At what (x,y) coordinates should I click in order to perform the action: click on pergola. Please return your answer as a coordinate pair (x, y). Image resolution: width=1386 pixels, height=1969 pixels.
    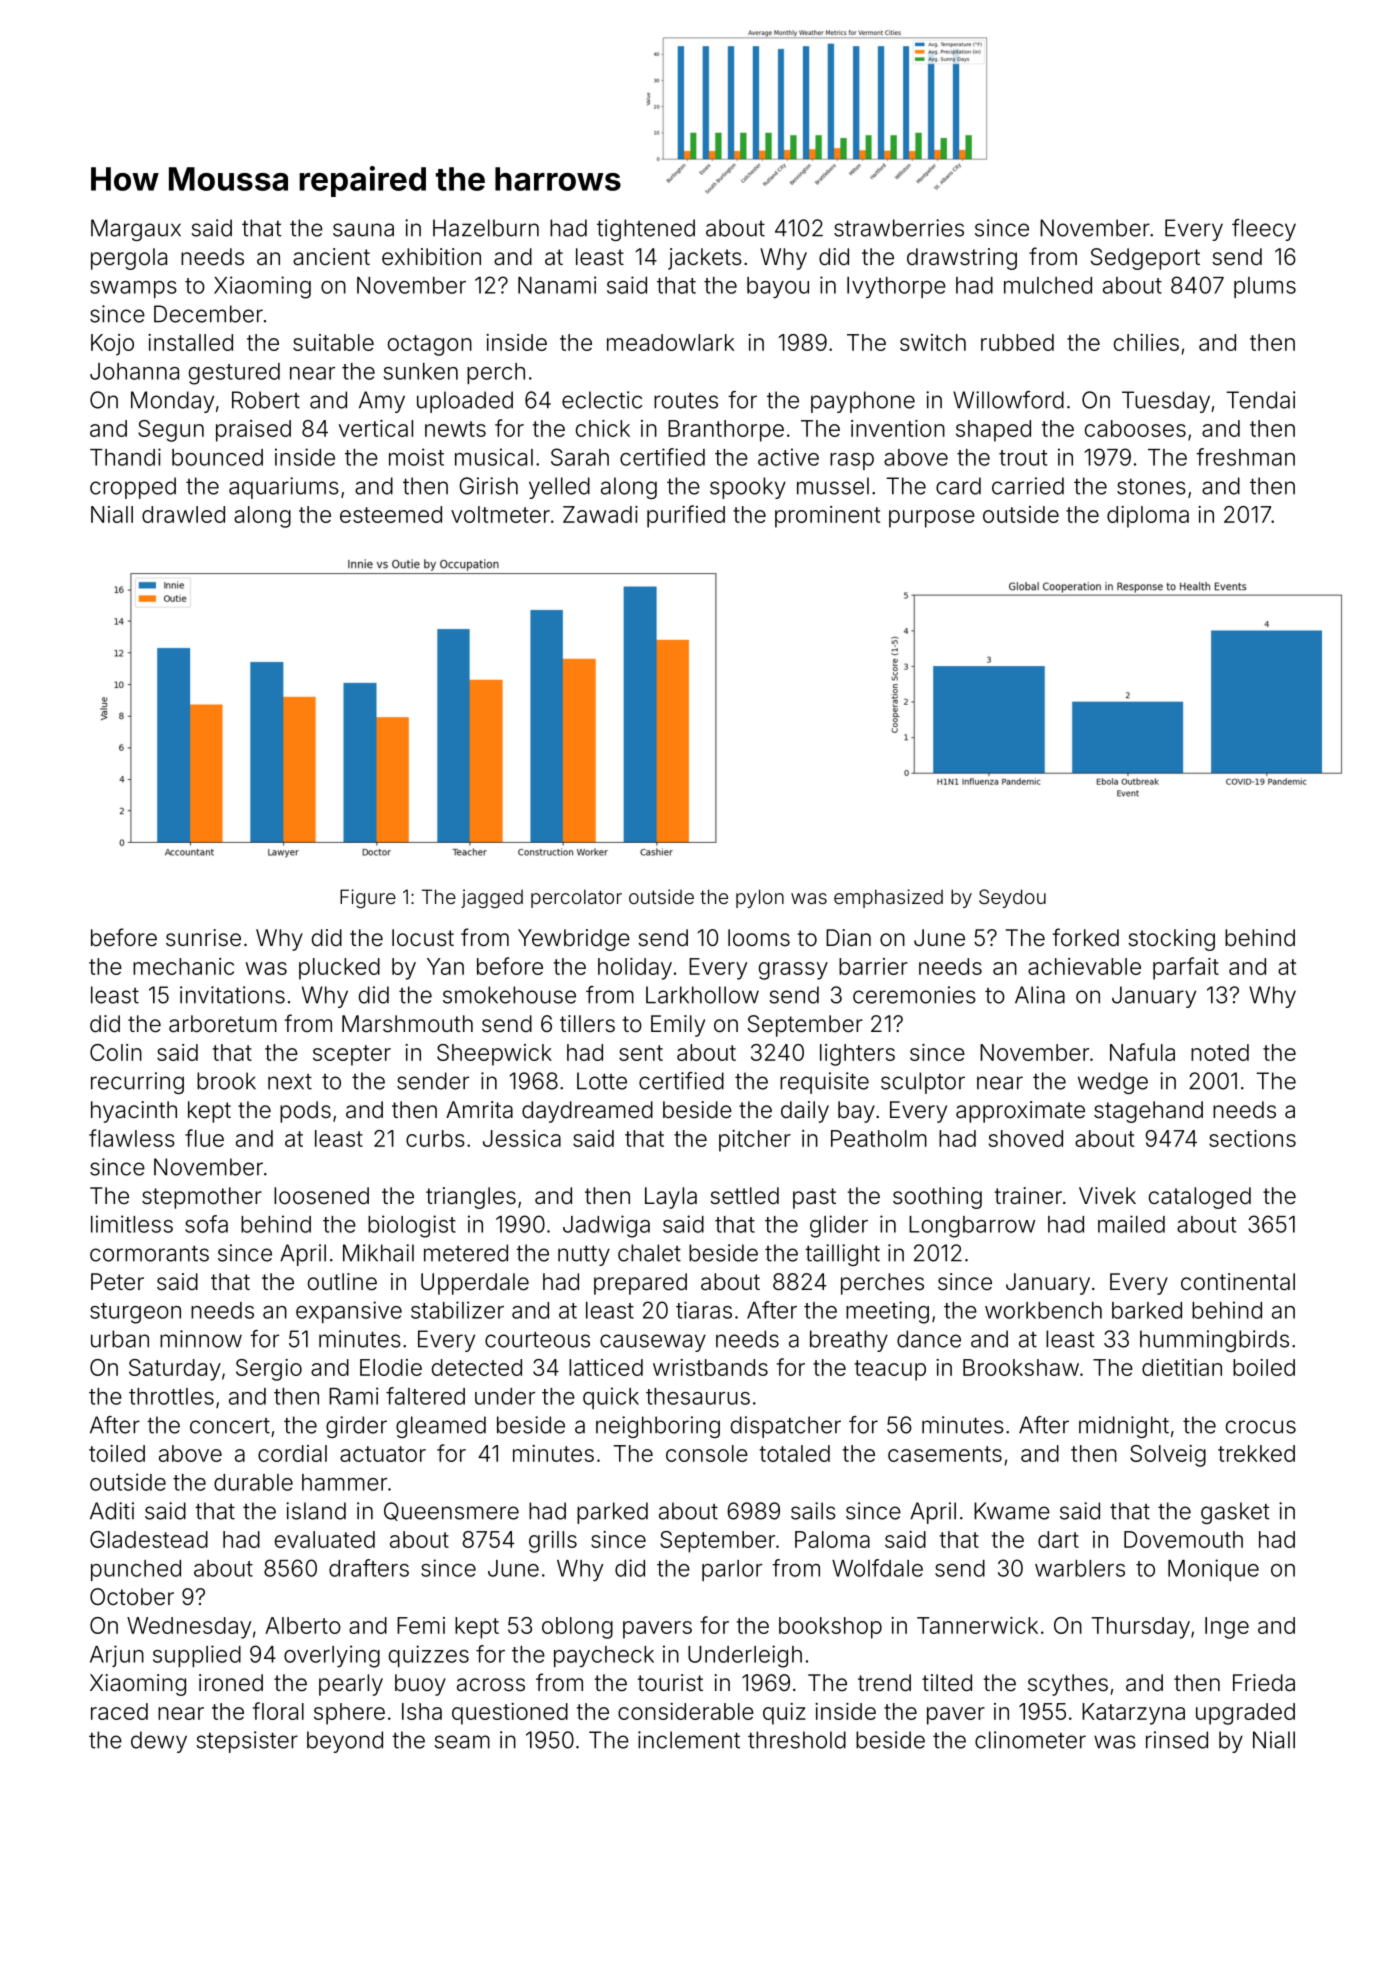
    Looking at the image, I should click on (129, 259).
